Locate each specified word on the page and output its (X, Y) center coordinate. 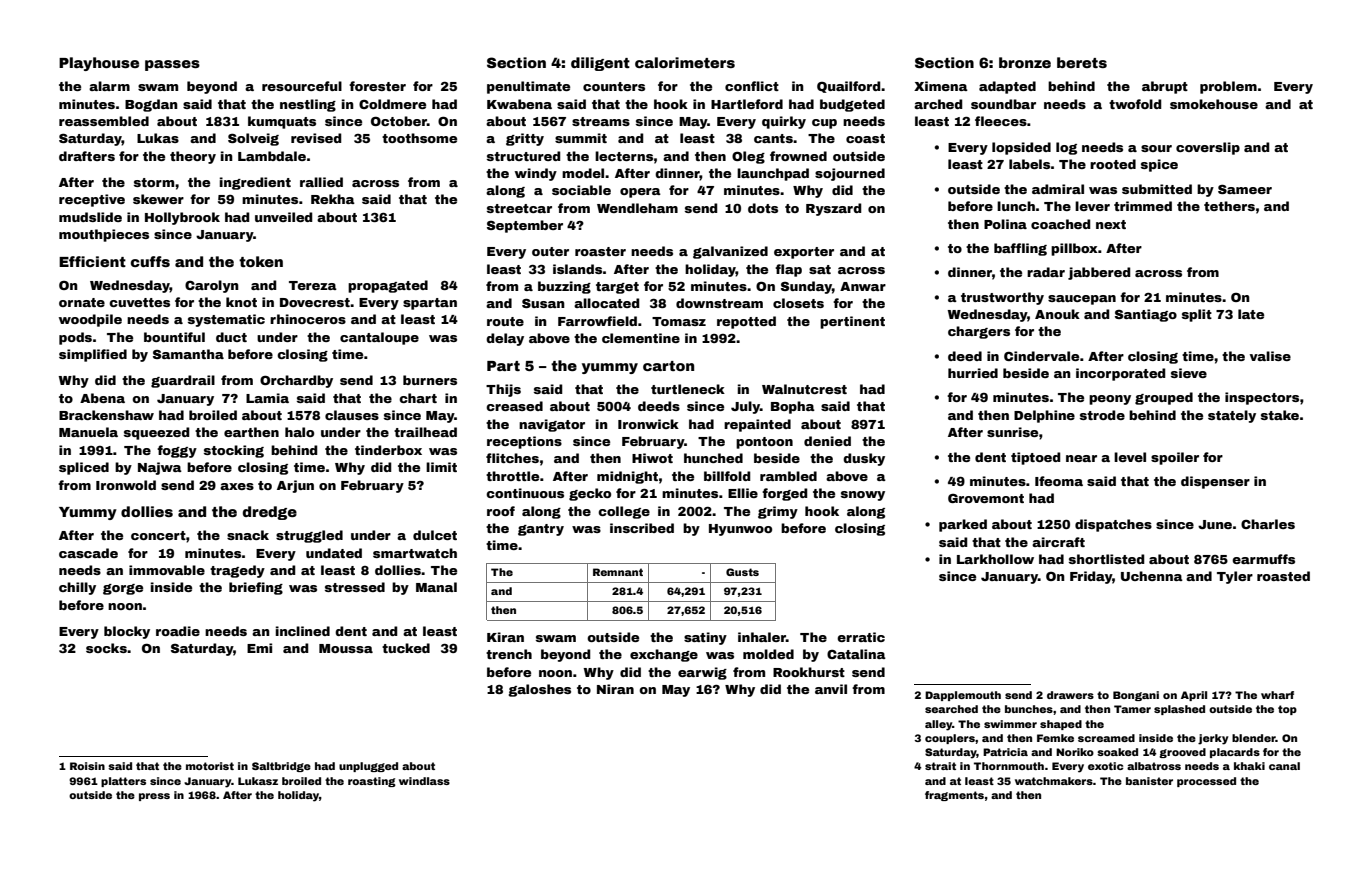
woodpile (90, 320)
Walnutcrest (804, 389)
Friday (1091, 577)
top (1287, 710)
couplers (950, 739)
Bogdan (151, 105)
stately (1232, 416)
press (154, 797)
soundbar (1003, 104)
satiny (705, 638)
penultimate (528, 87)
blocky (127, 632)
